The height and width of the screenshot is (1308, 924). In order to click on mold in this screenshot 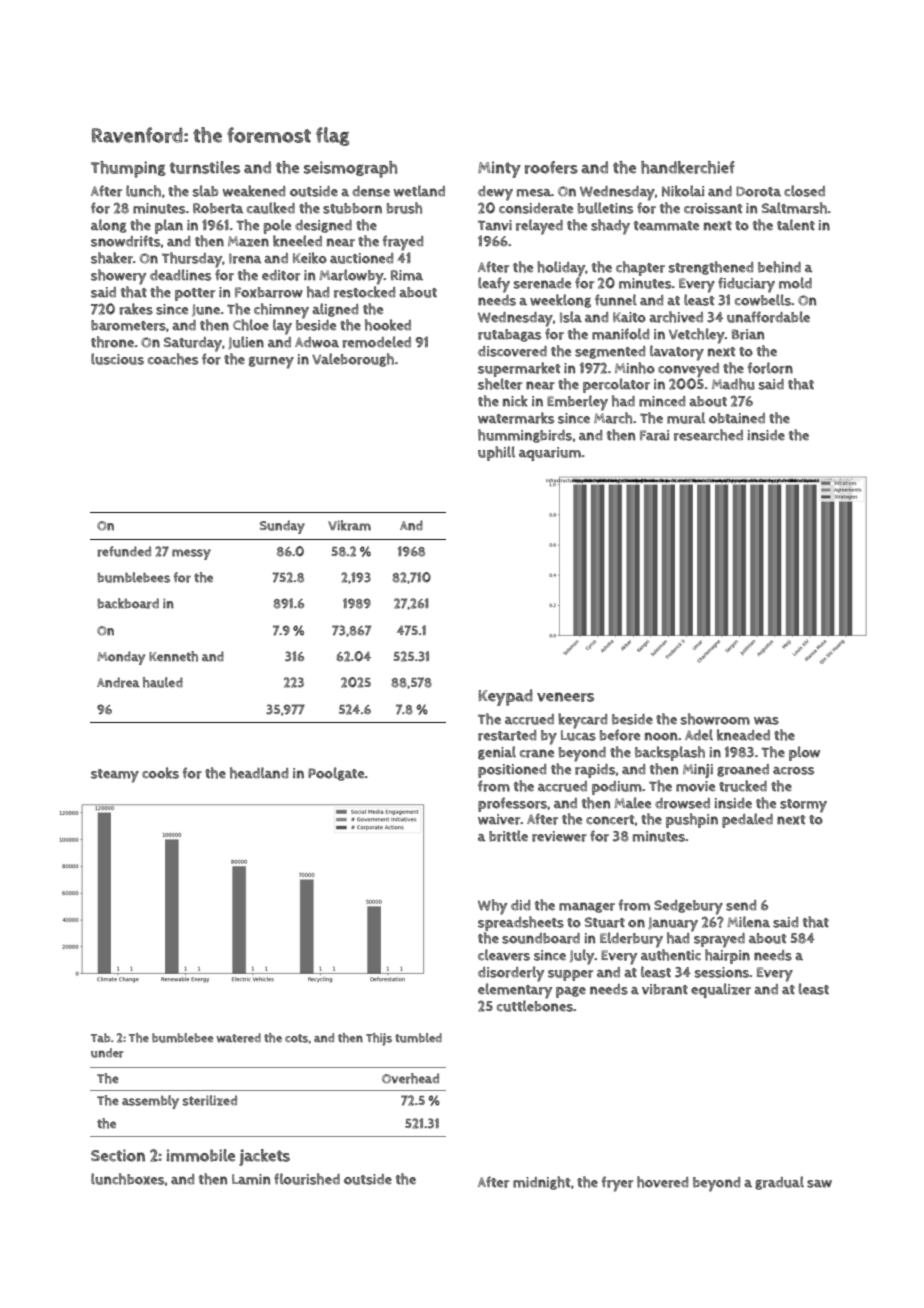, I will do `click(795, 283)`.
